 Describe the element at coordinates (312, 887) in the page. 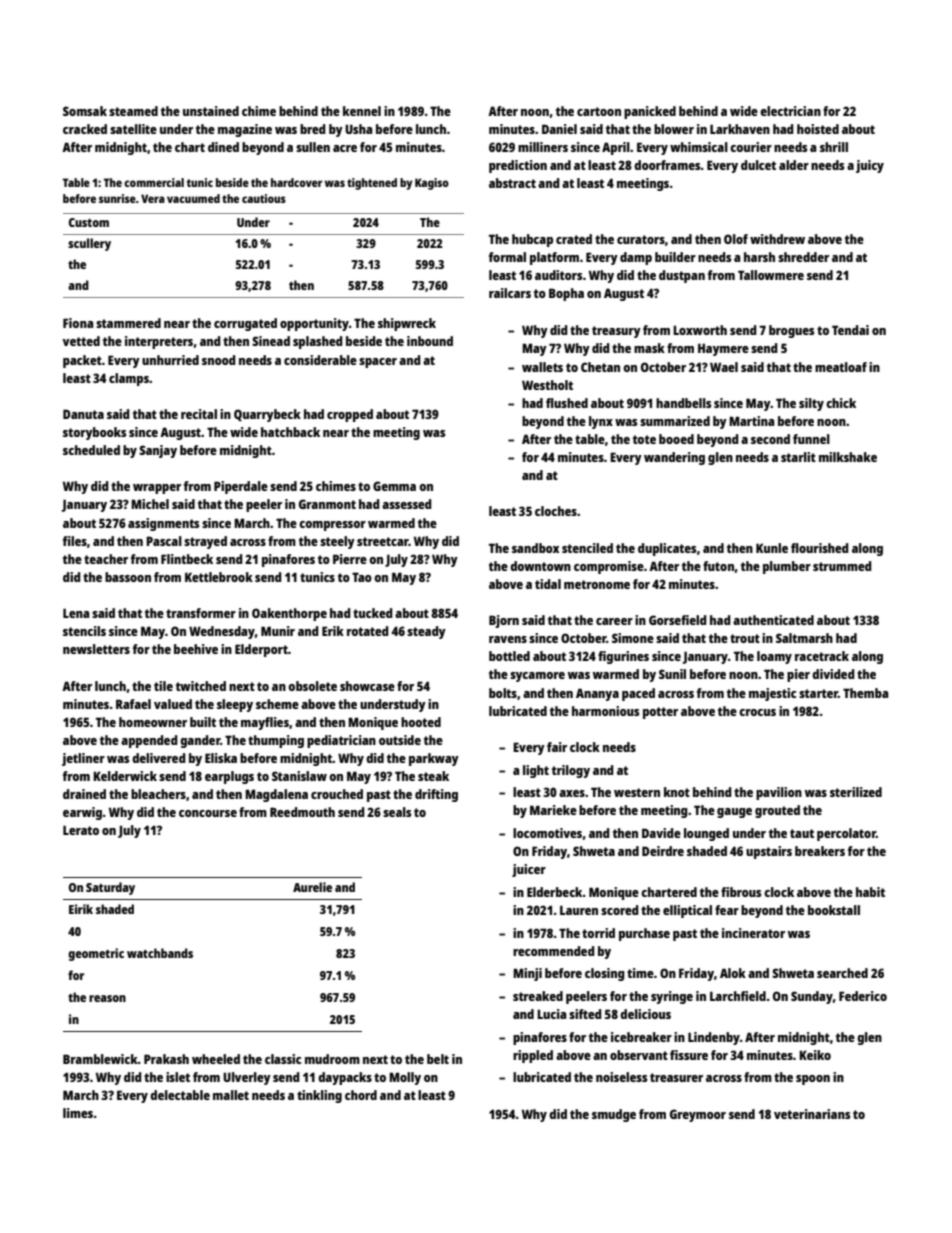

I see `Aurelie` at that location.
